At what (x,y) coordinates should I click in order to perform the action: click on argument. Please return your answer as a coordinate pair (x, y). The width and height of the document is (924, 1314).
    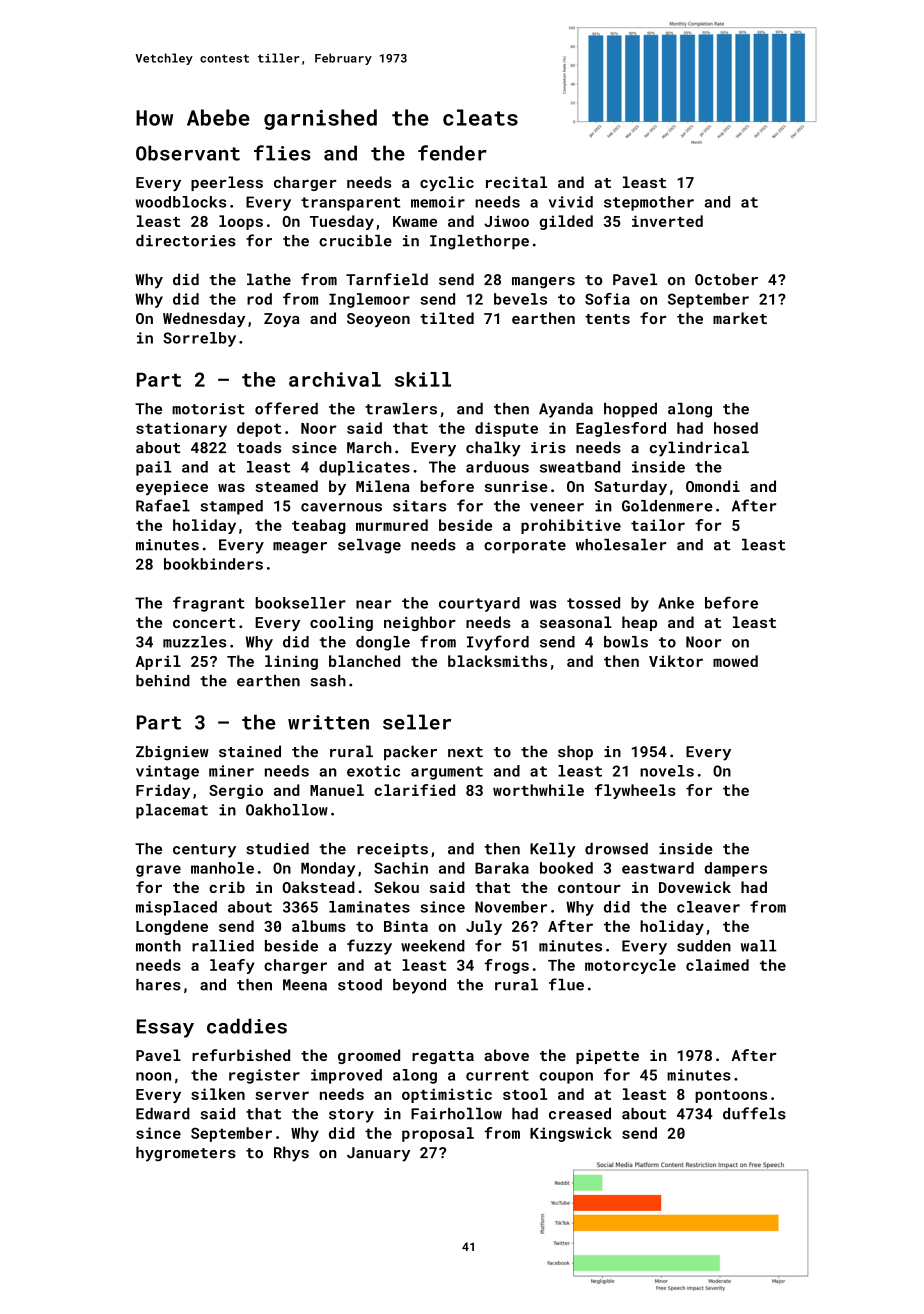
    Looking at the image, I should click on (447, 773).
